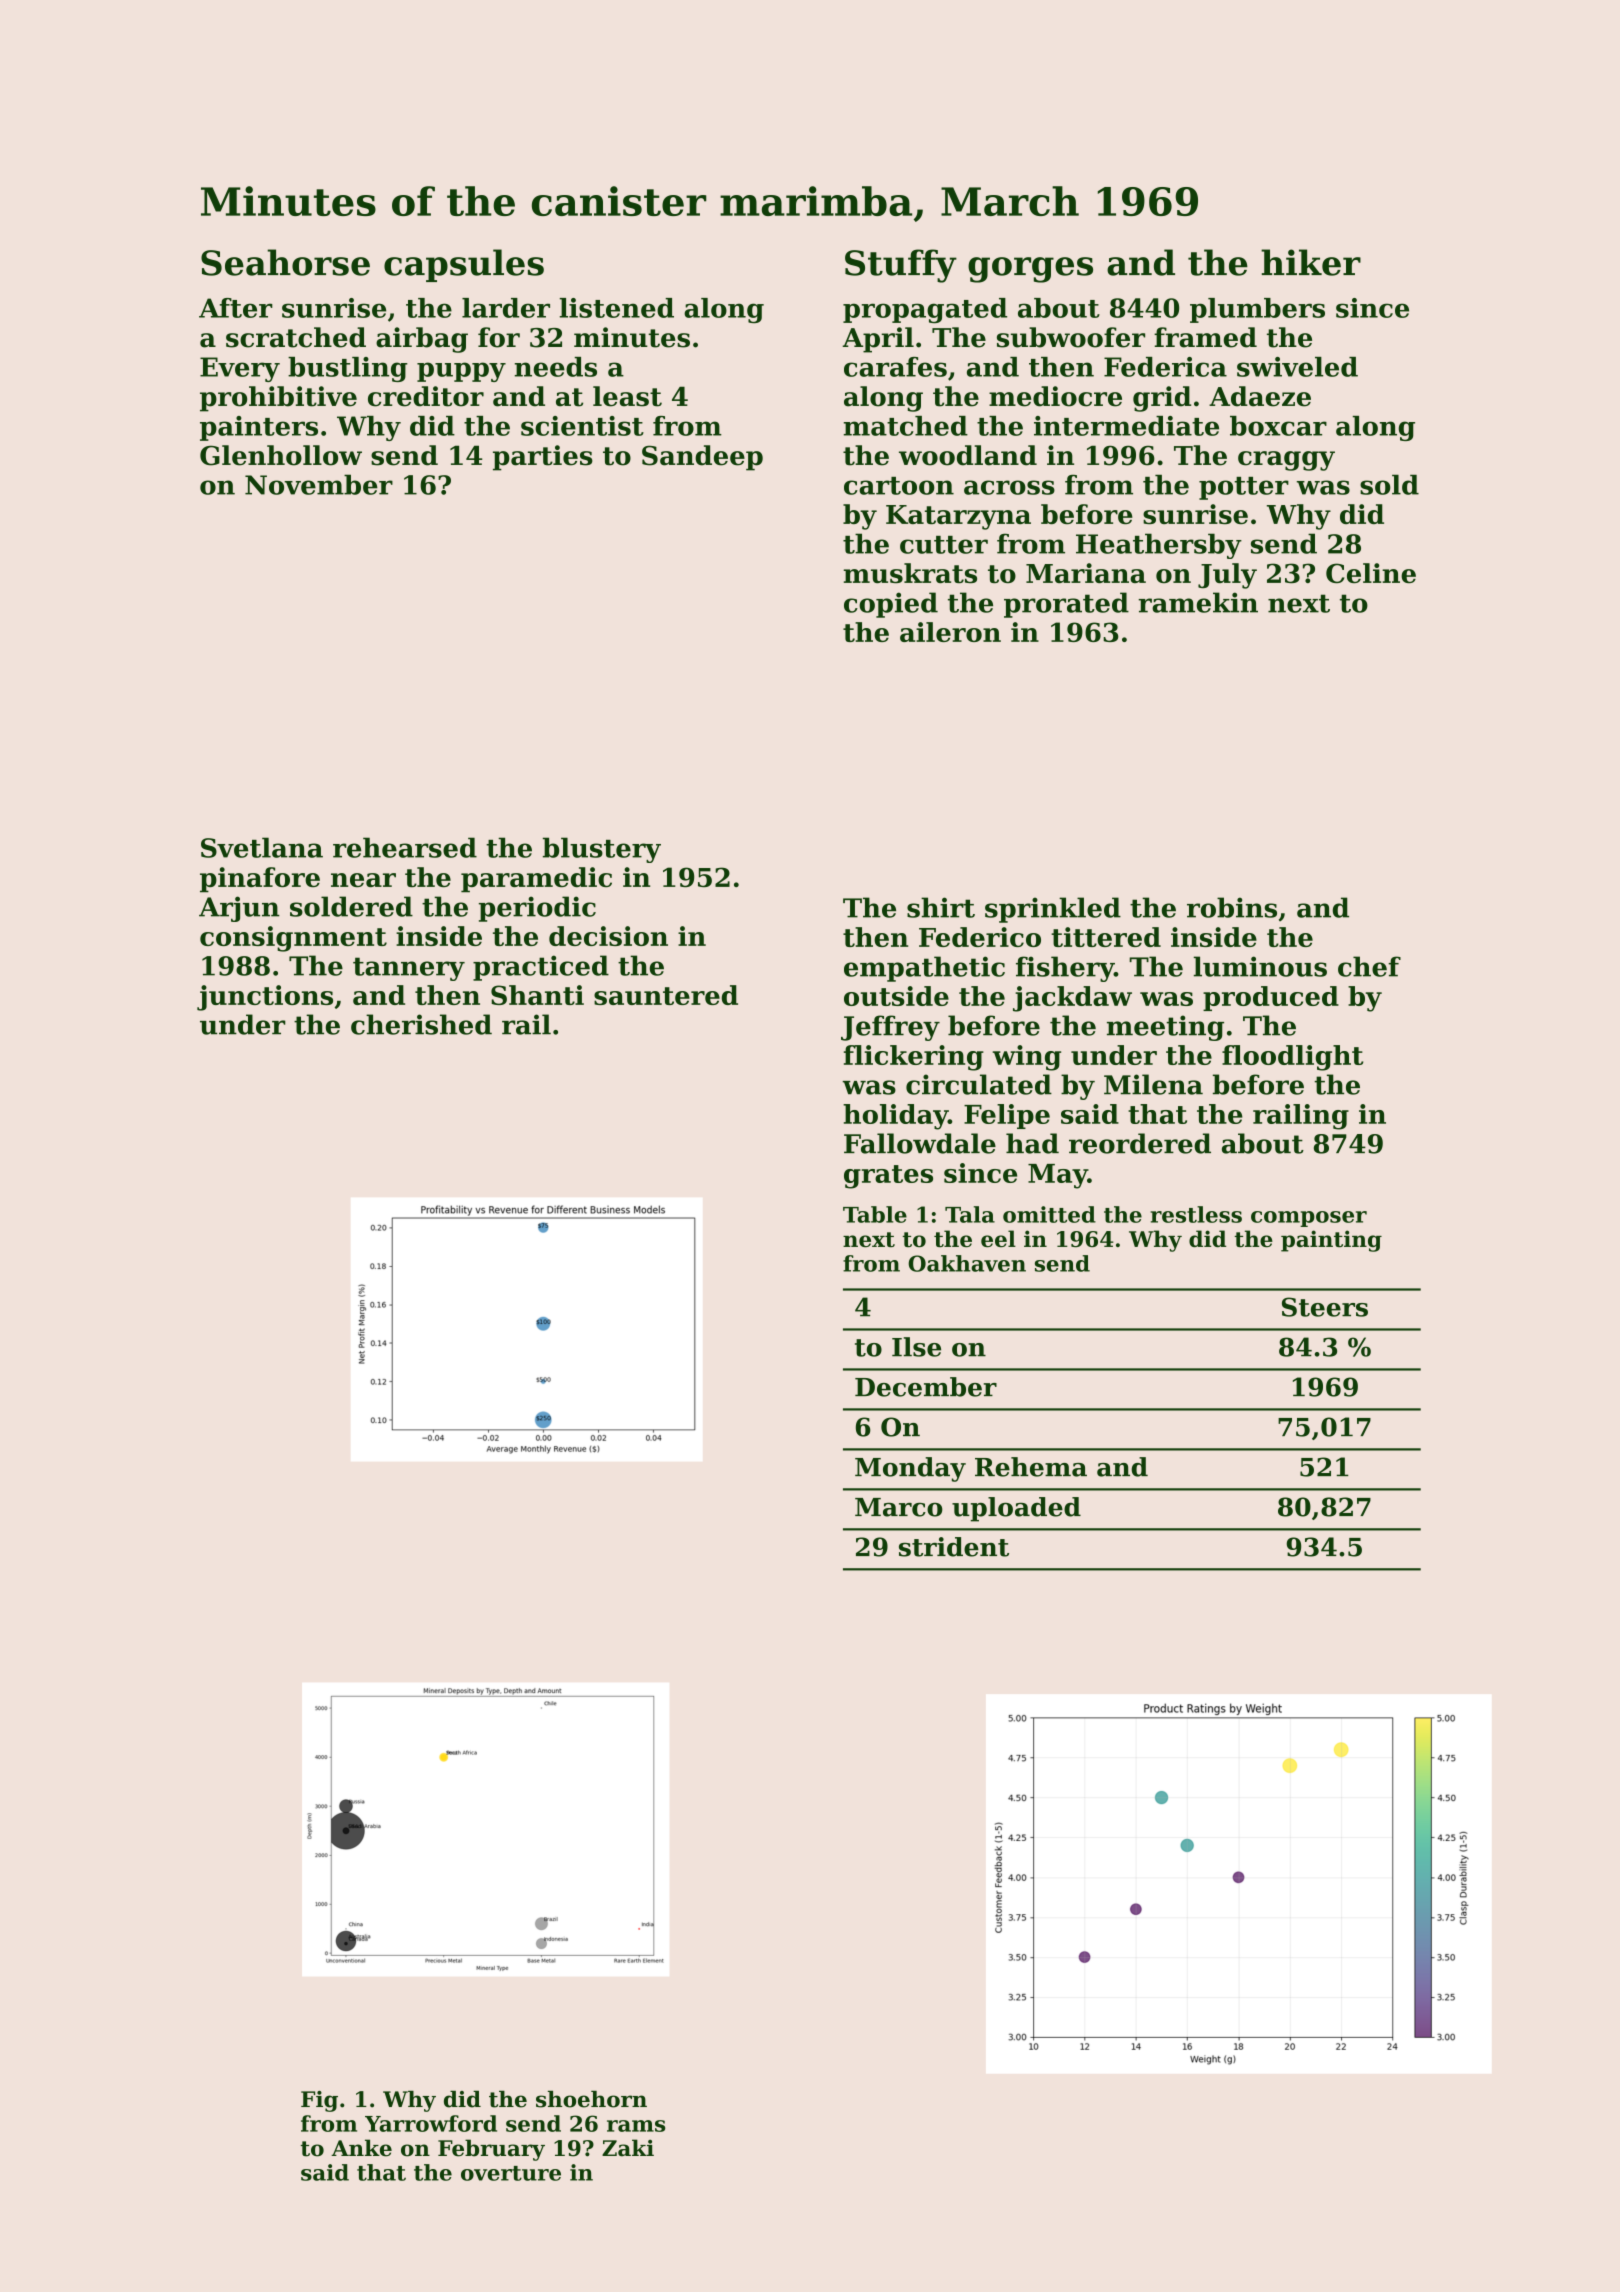 The width and height of the page is (1620, 2292). What do you see at coordinates (891, 605) in the page?
I see `copied` at bounding box center [891, 605].
